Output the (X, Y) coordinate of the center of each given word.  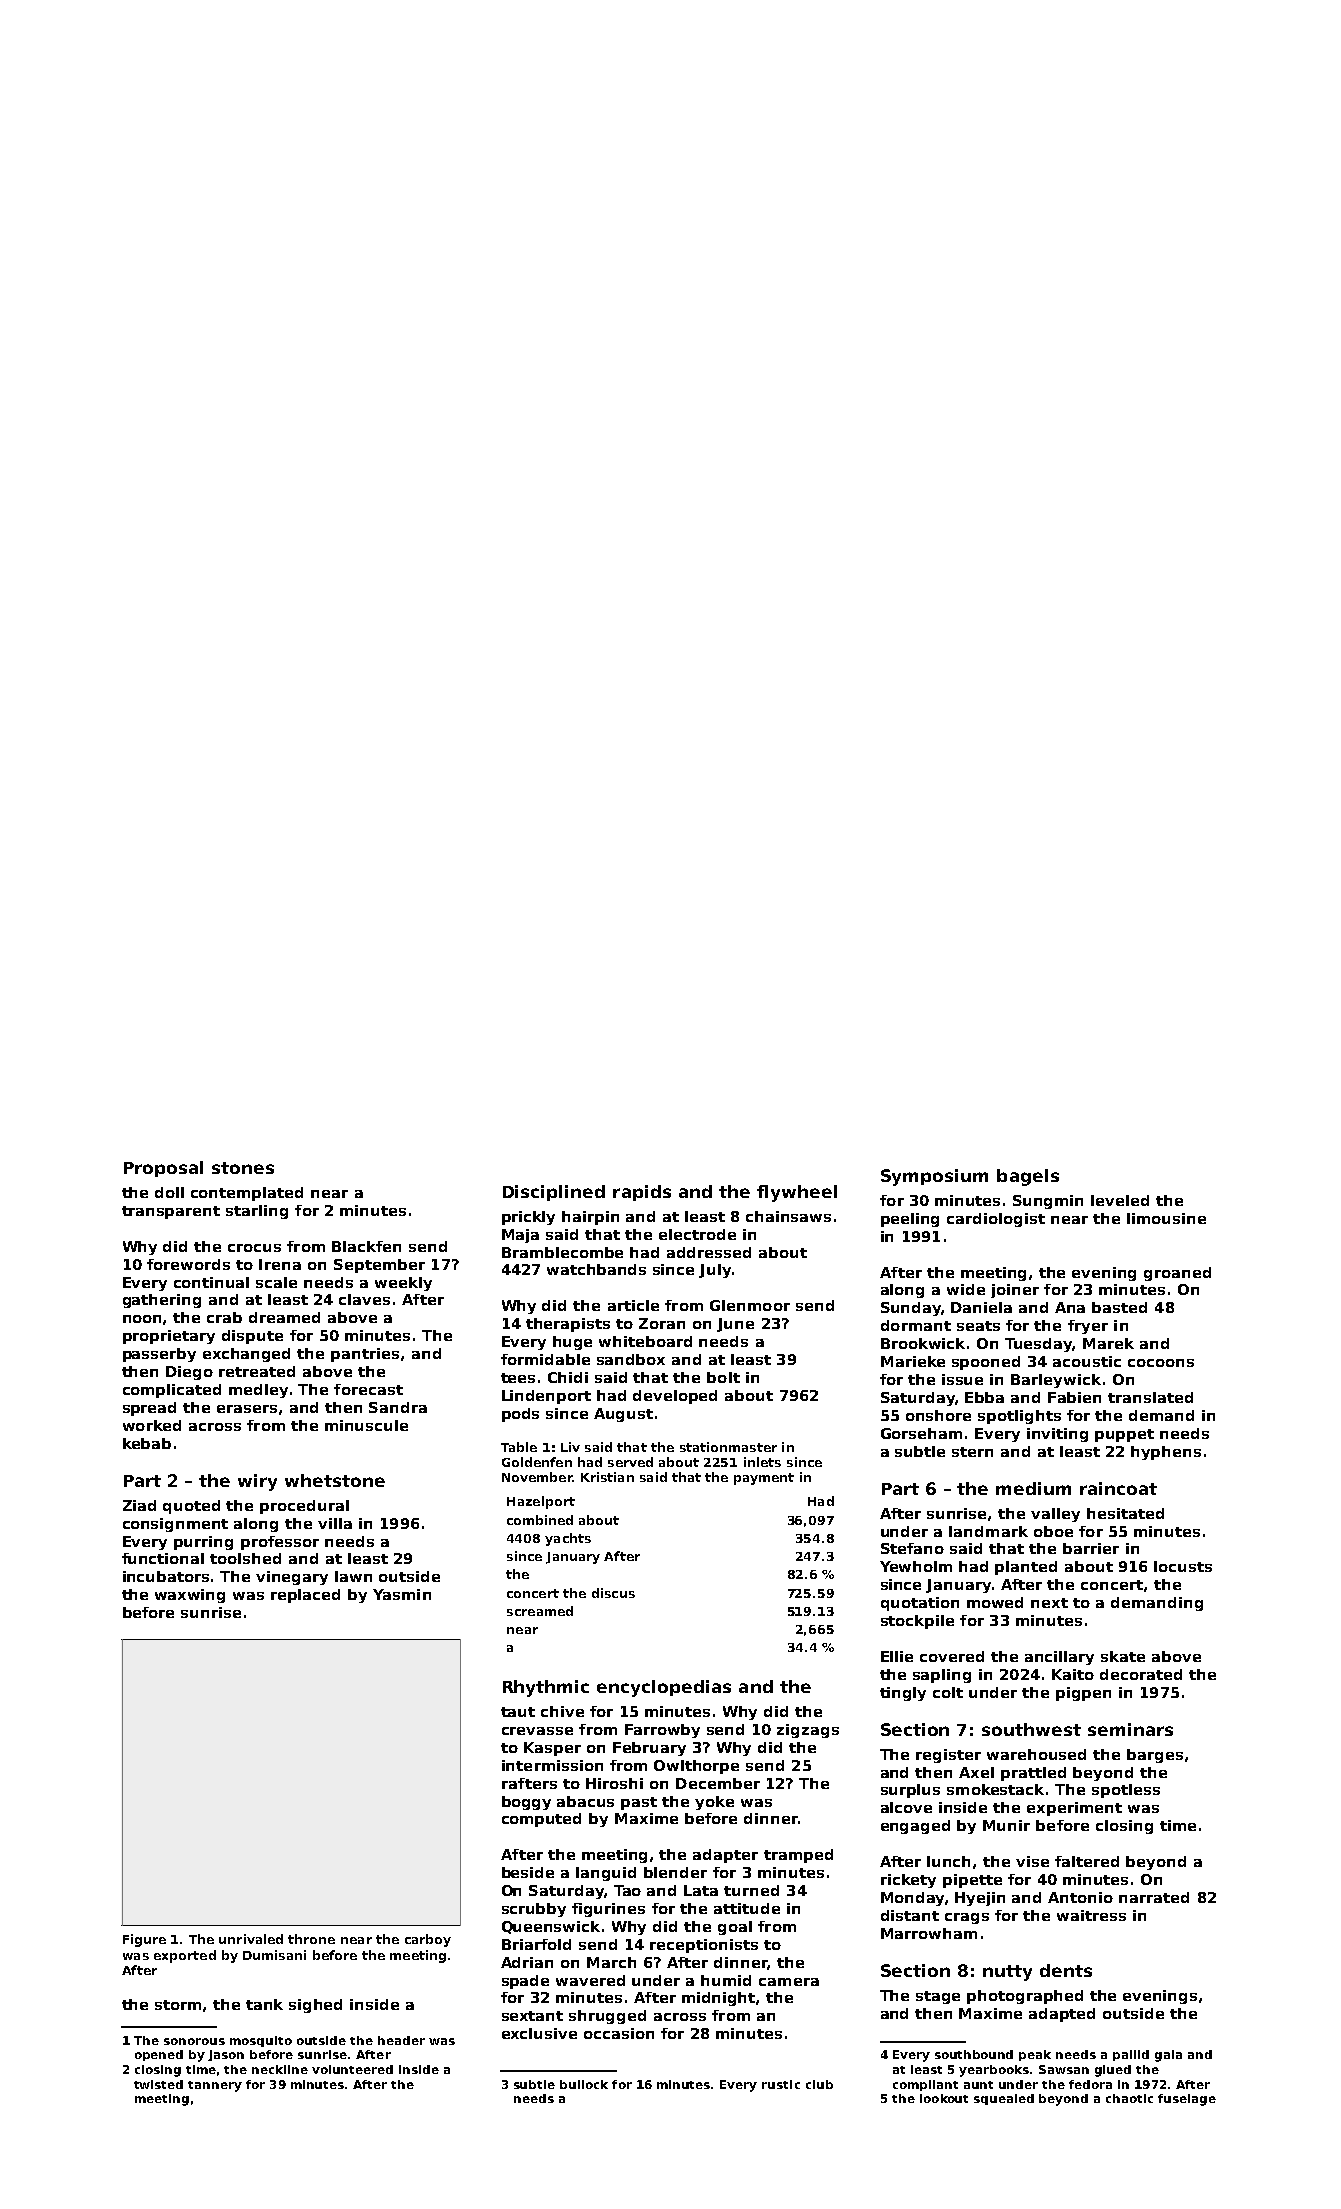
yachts (568, 1539)
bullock (584, 2084)
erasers (247, 1409)
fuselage (1187, 2100)
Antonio (1080, 1897)
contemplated (247, 1194)
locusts (1183, 1566)
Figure (144, 1940)
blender (675, 1872)
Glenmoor (750, 1305)
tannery (215, 2086)
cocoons (1161, 1363)
